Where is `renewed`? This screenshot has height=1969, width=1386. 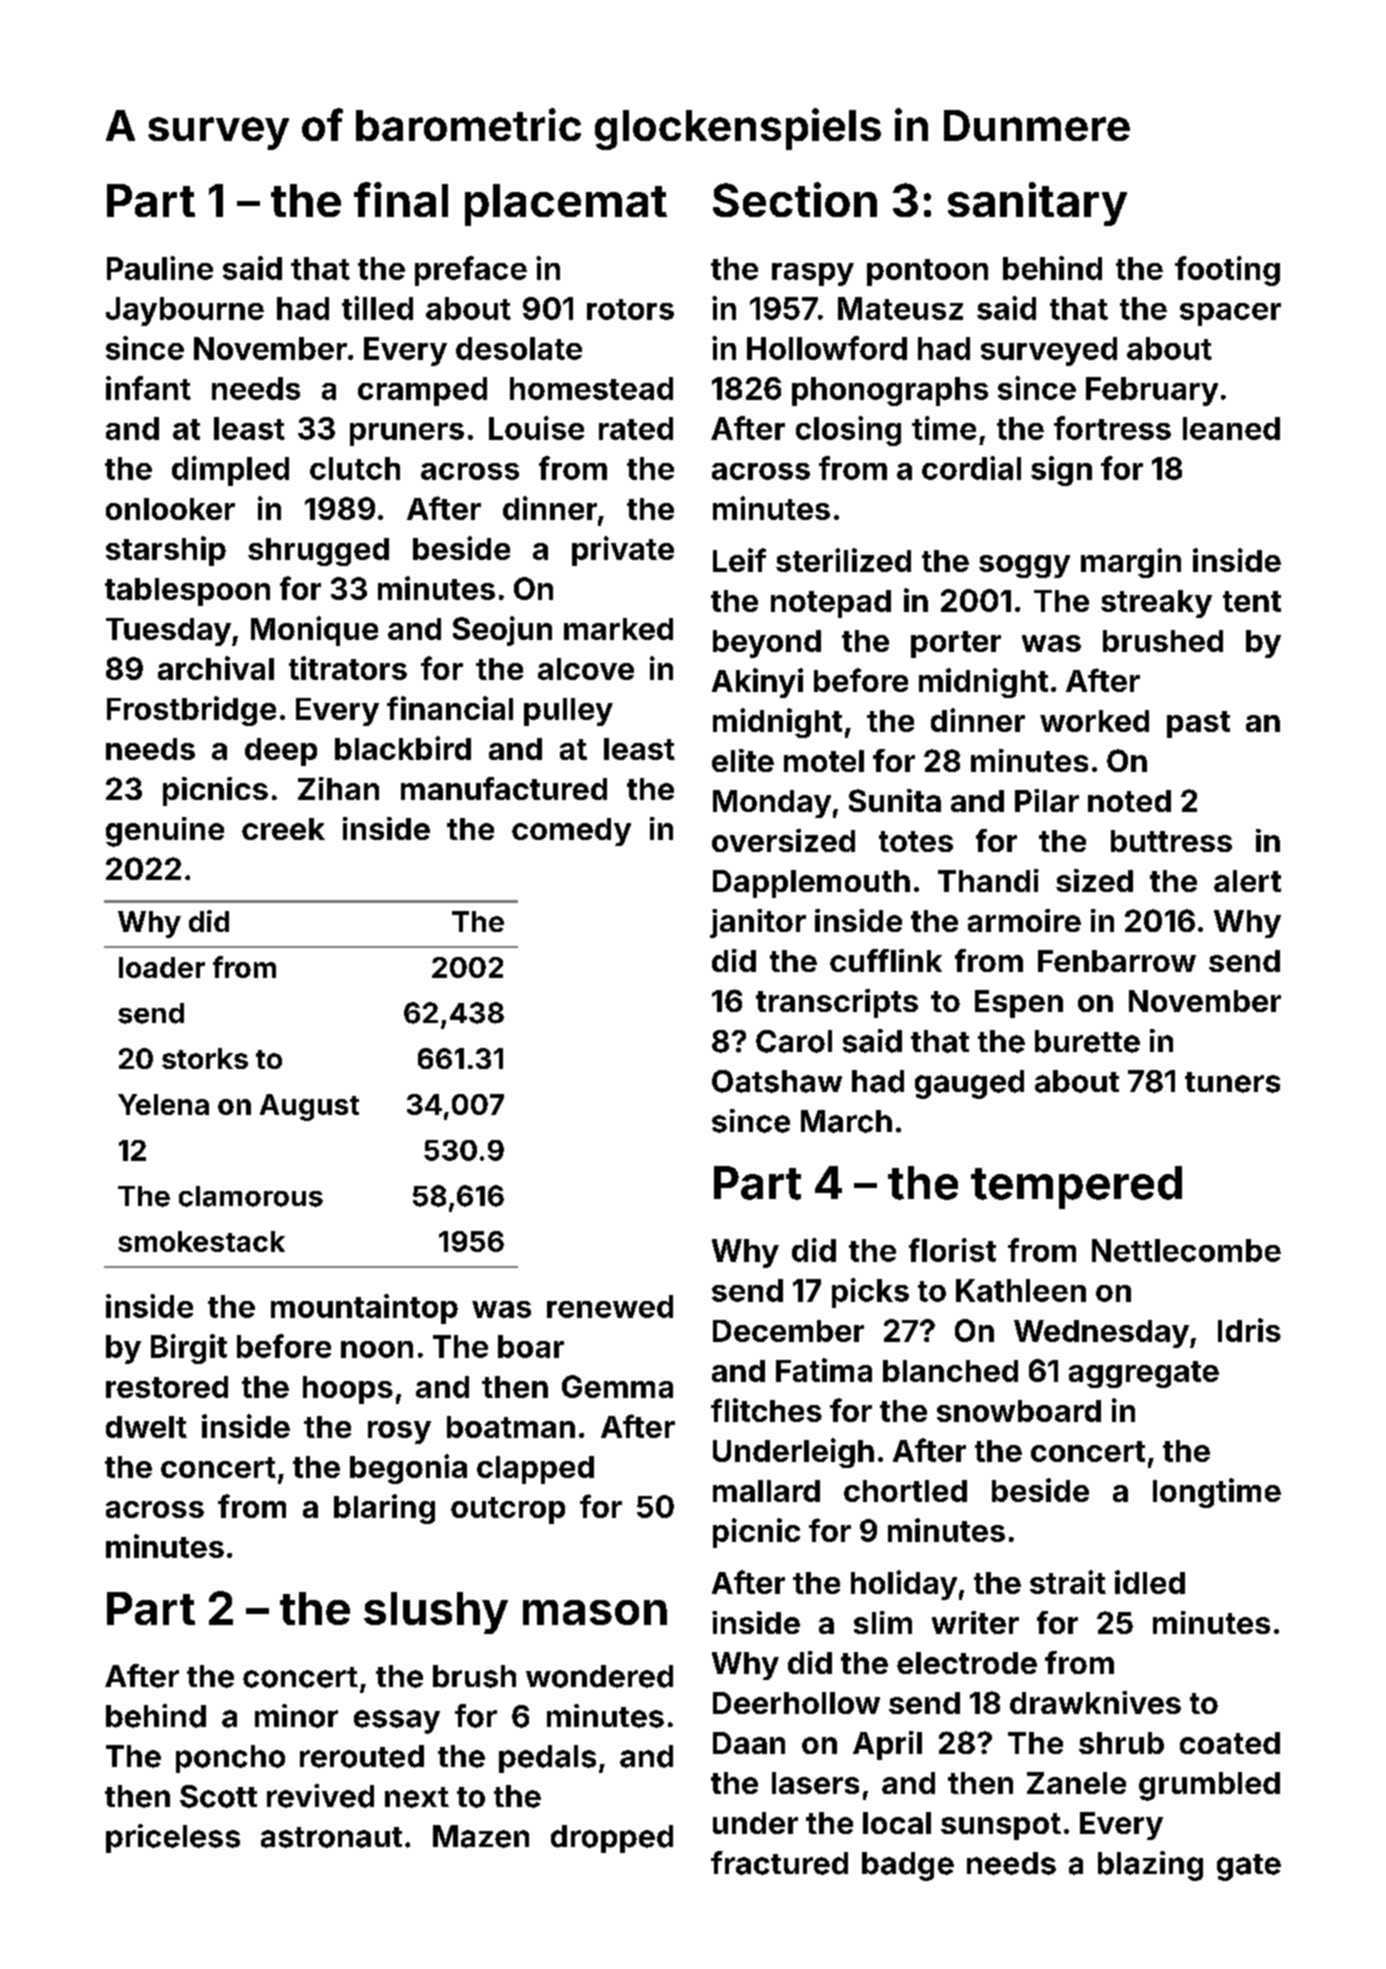
renewed is located at coordinates (610, 1306).
